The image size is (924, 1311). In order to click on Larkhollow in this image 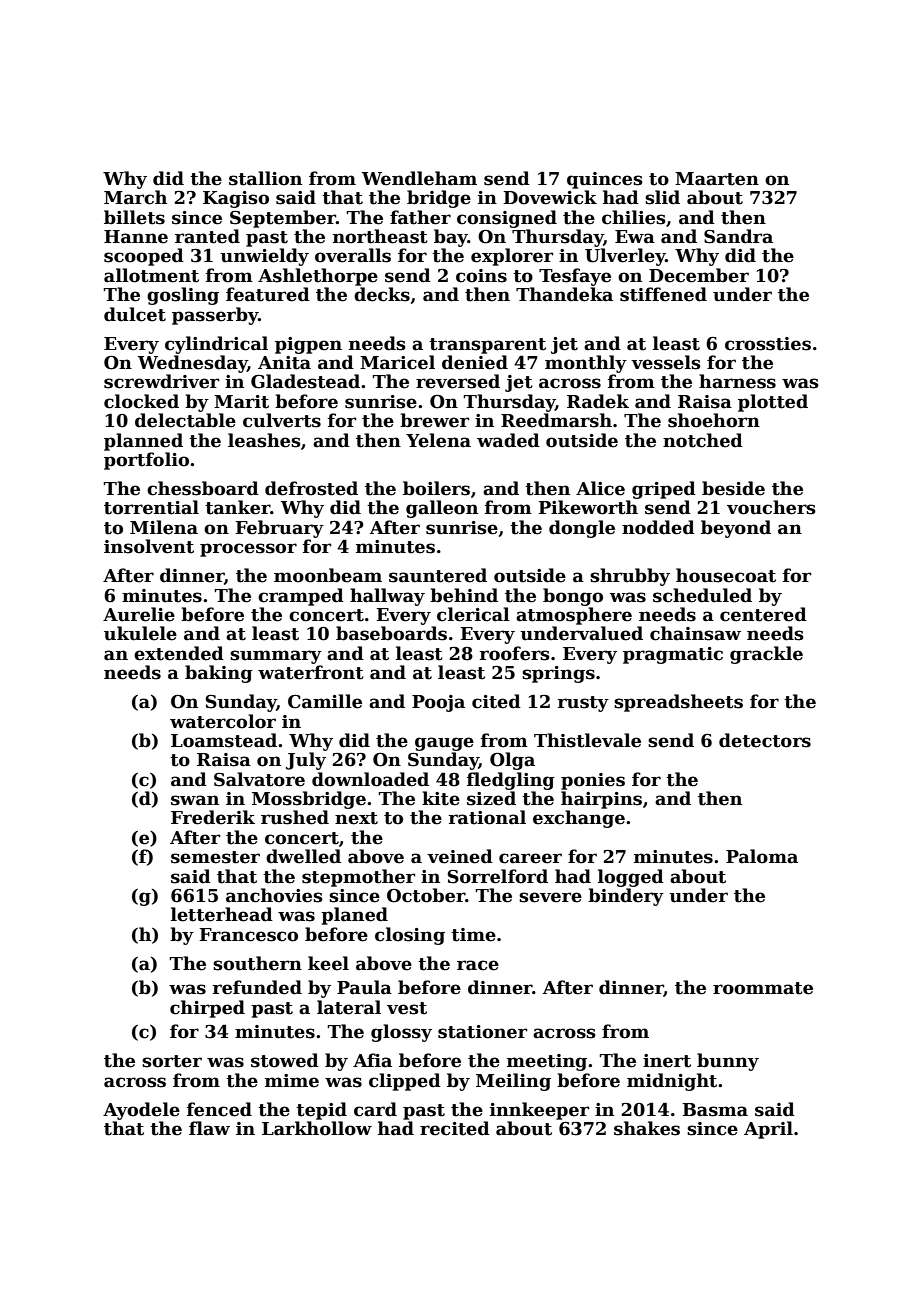, I will do `click(317, 1128)`.
